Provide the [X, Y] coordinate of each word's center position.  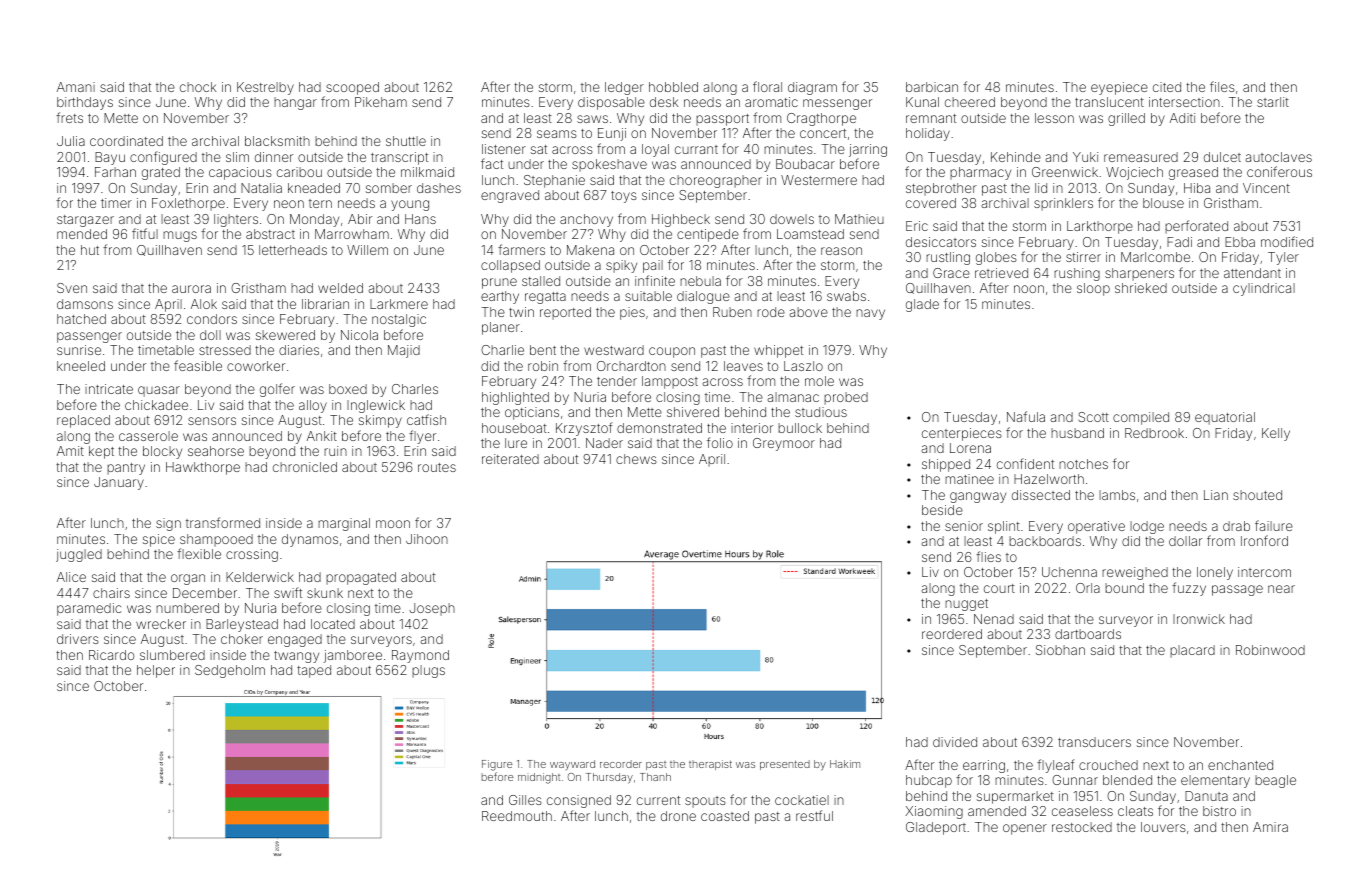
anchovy [586, 220]
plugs [428, 671]
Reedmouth [517, 816]
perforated [1196, 227]
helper [156, 671]
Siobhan [1060, 650]
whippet [778, 351]
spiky [621, 266]
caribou [299, 172]
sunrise [79, 350]
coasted [725, 816]
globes [996, 258]
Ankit [322, 436]
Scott [1093, 417]
